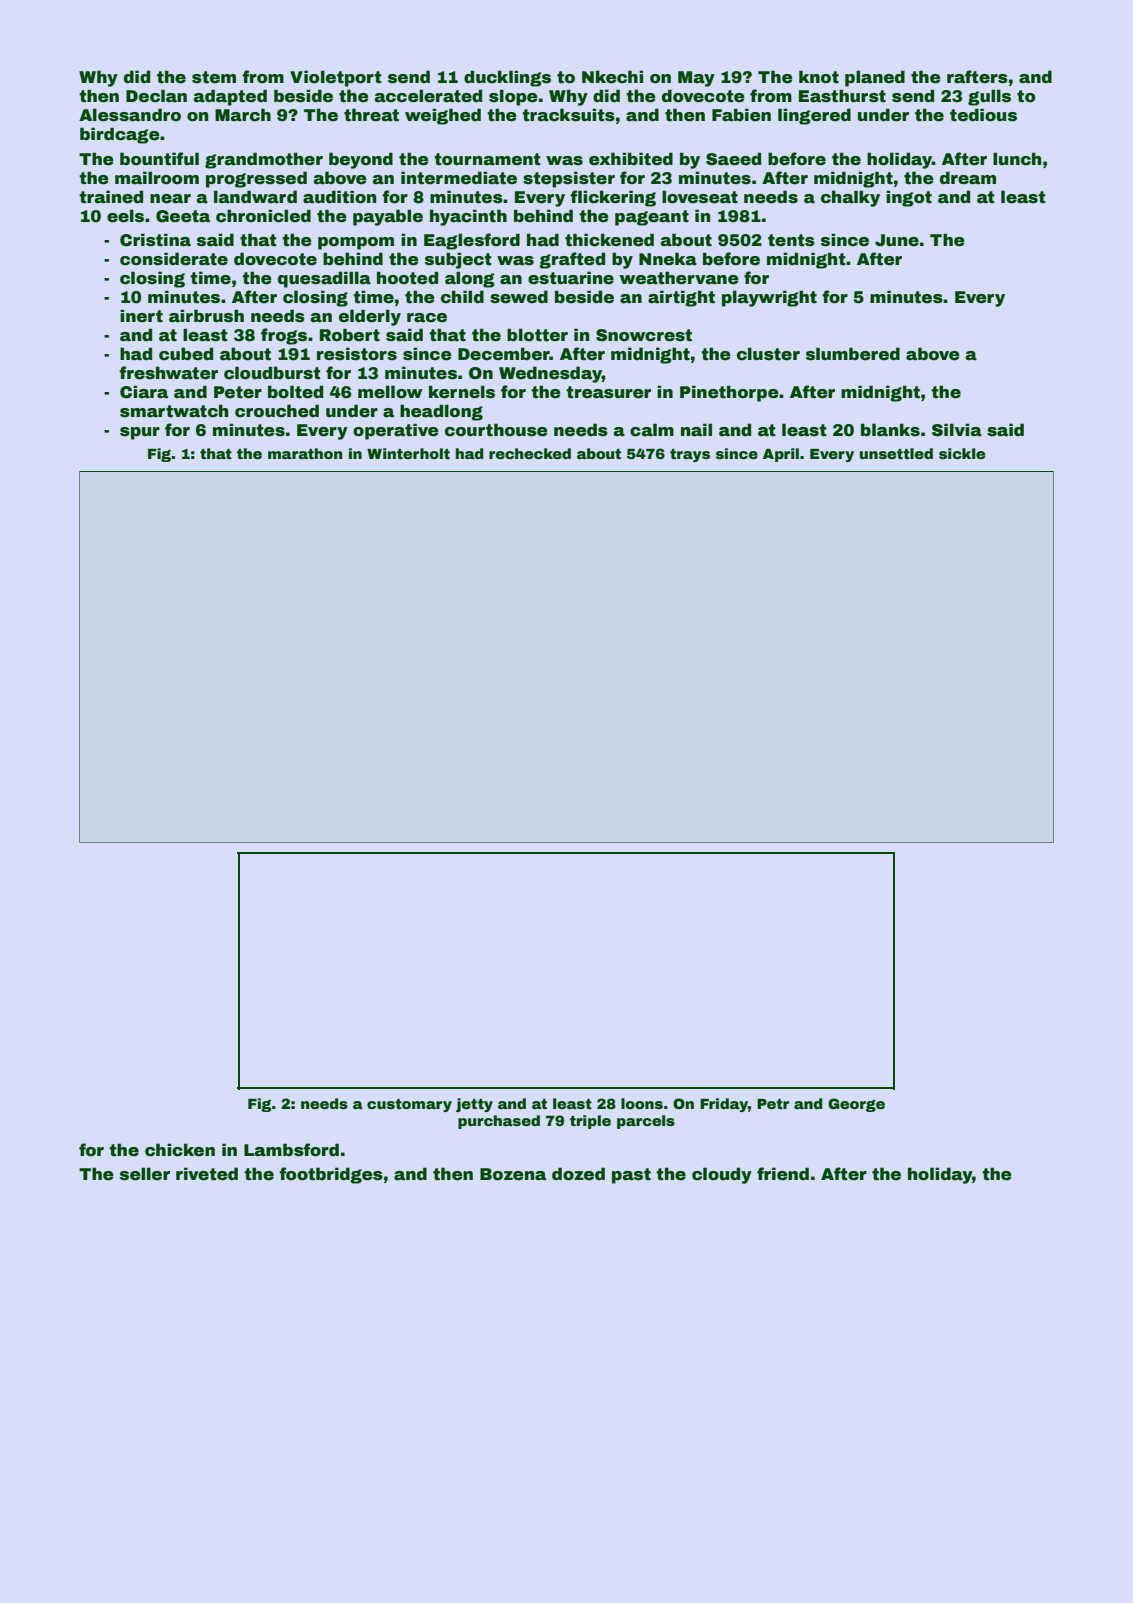 Image resolution: width=1133 pixels, height=1603 pixels. I want to click on marathon, so click(305, 453).
